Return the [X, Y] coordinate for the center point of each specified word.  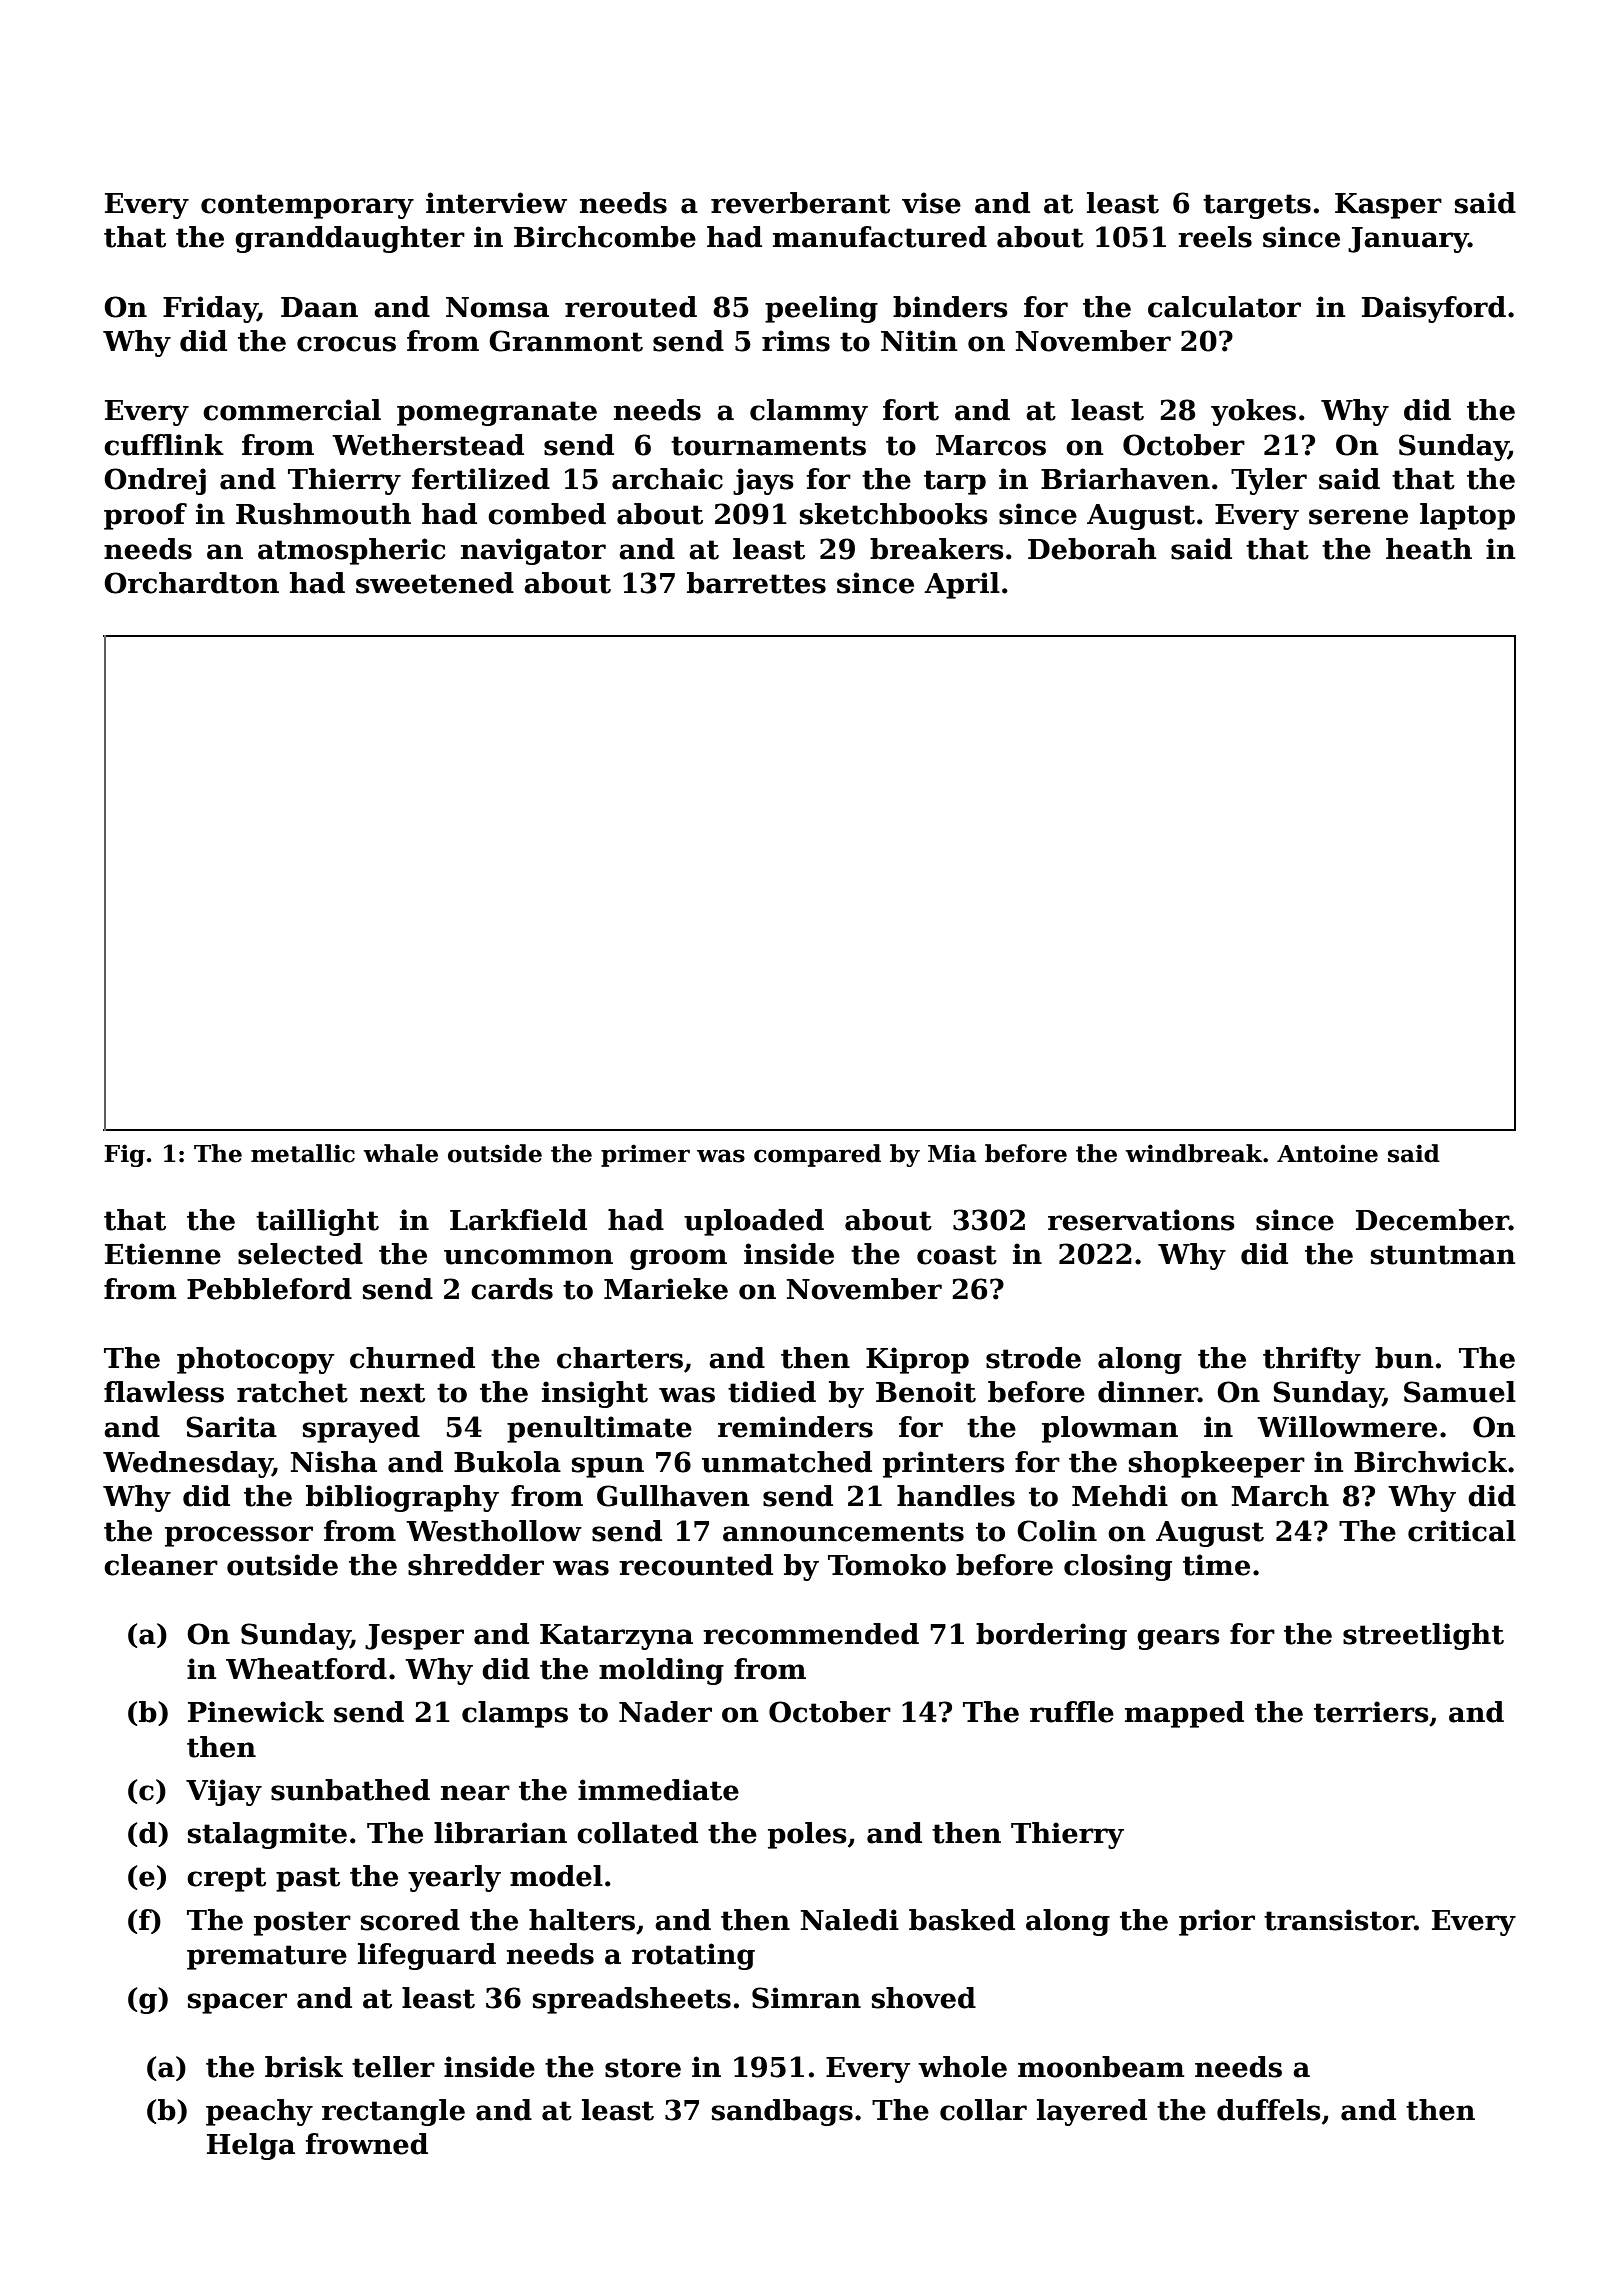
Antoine [1327, 1153]
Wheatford [306, 1669]
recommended [811, 1634]
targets [1257, 206]
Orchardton [191, 583]
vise [931, 203]
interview [496, 203]
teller [393, 2067]
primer [645, 1155]
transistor [1339, 1920]
